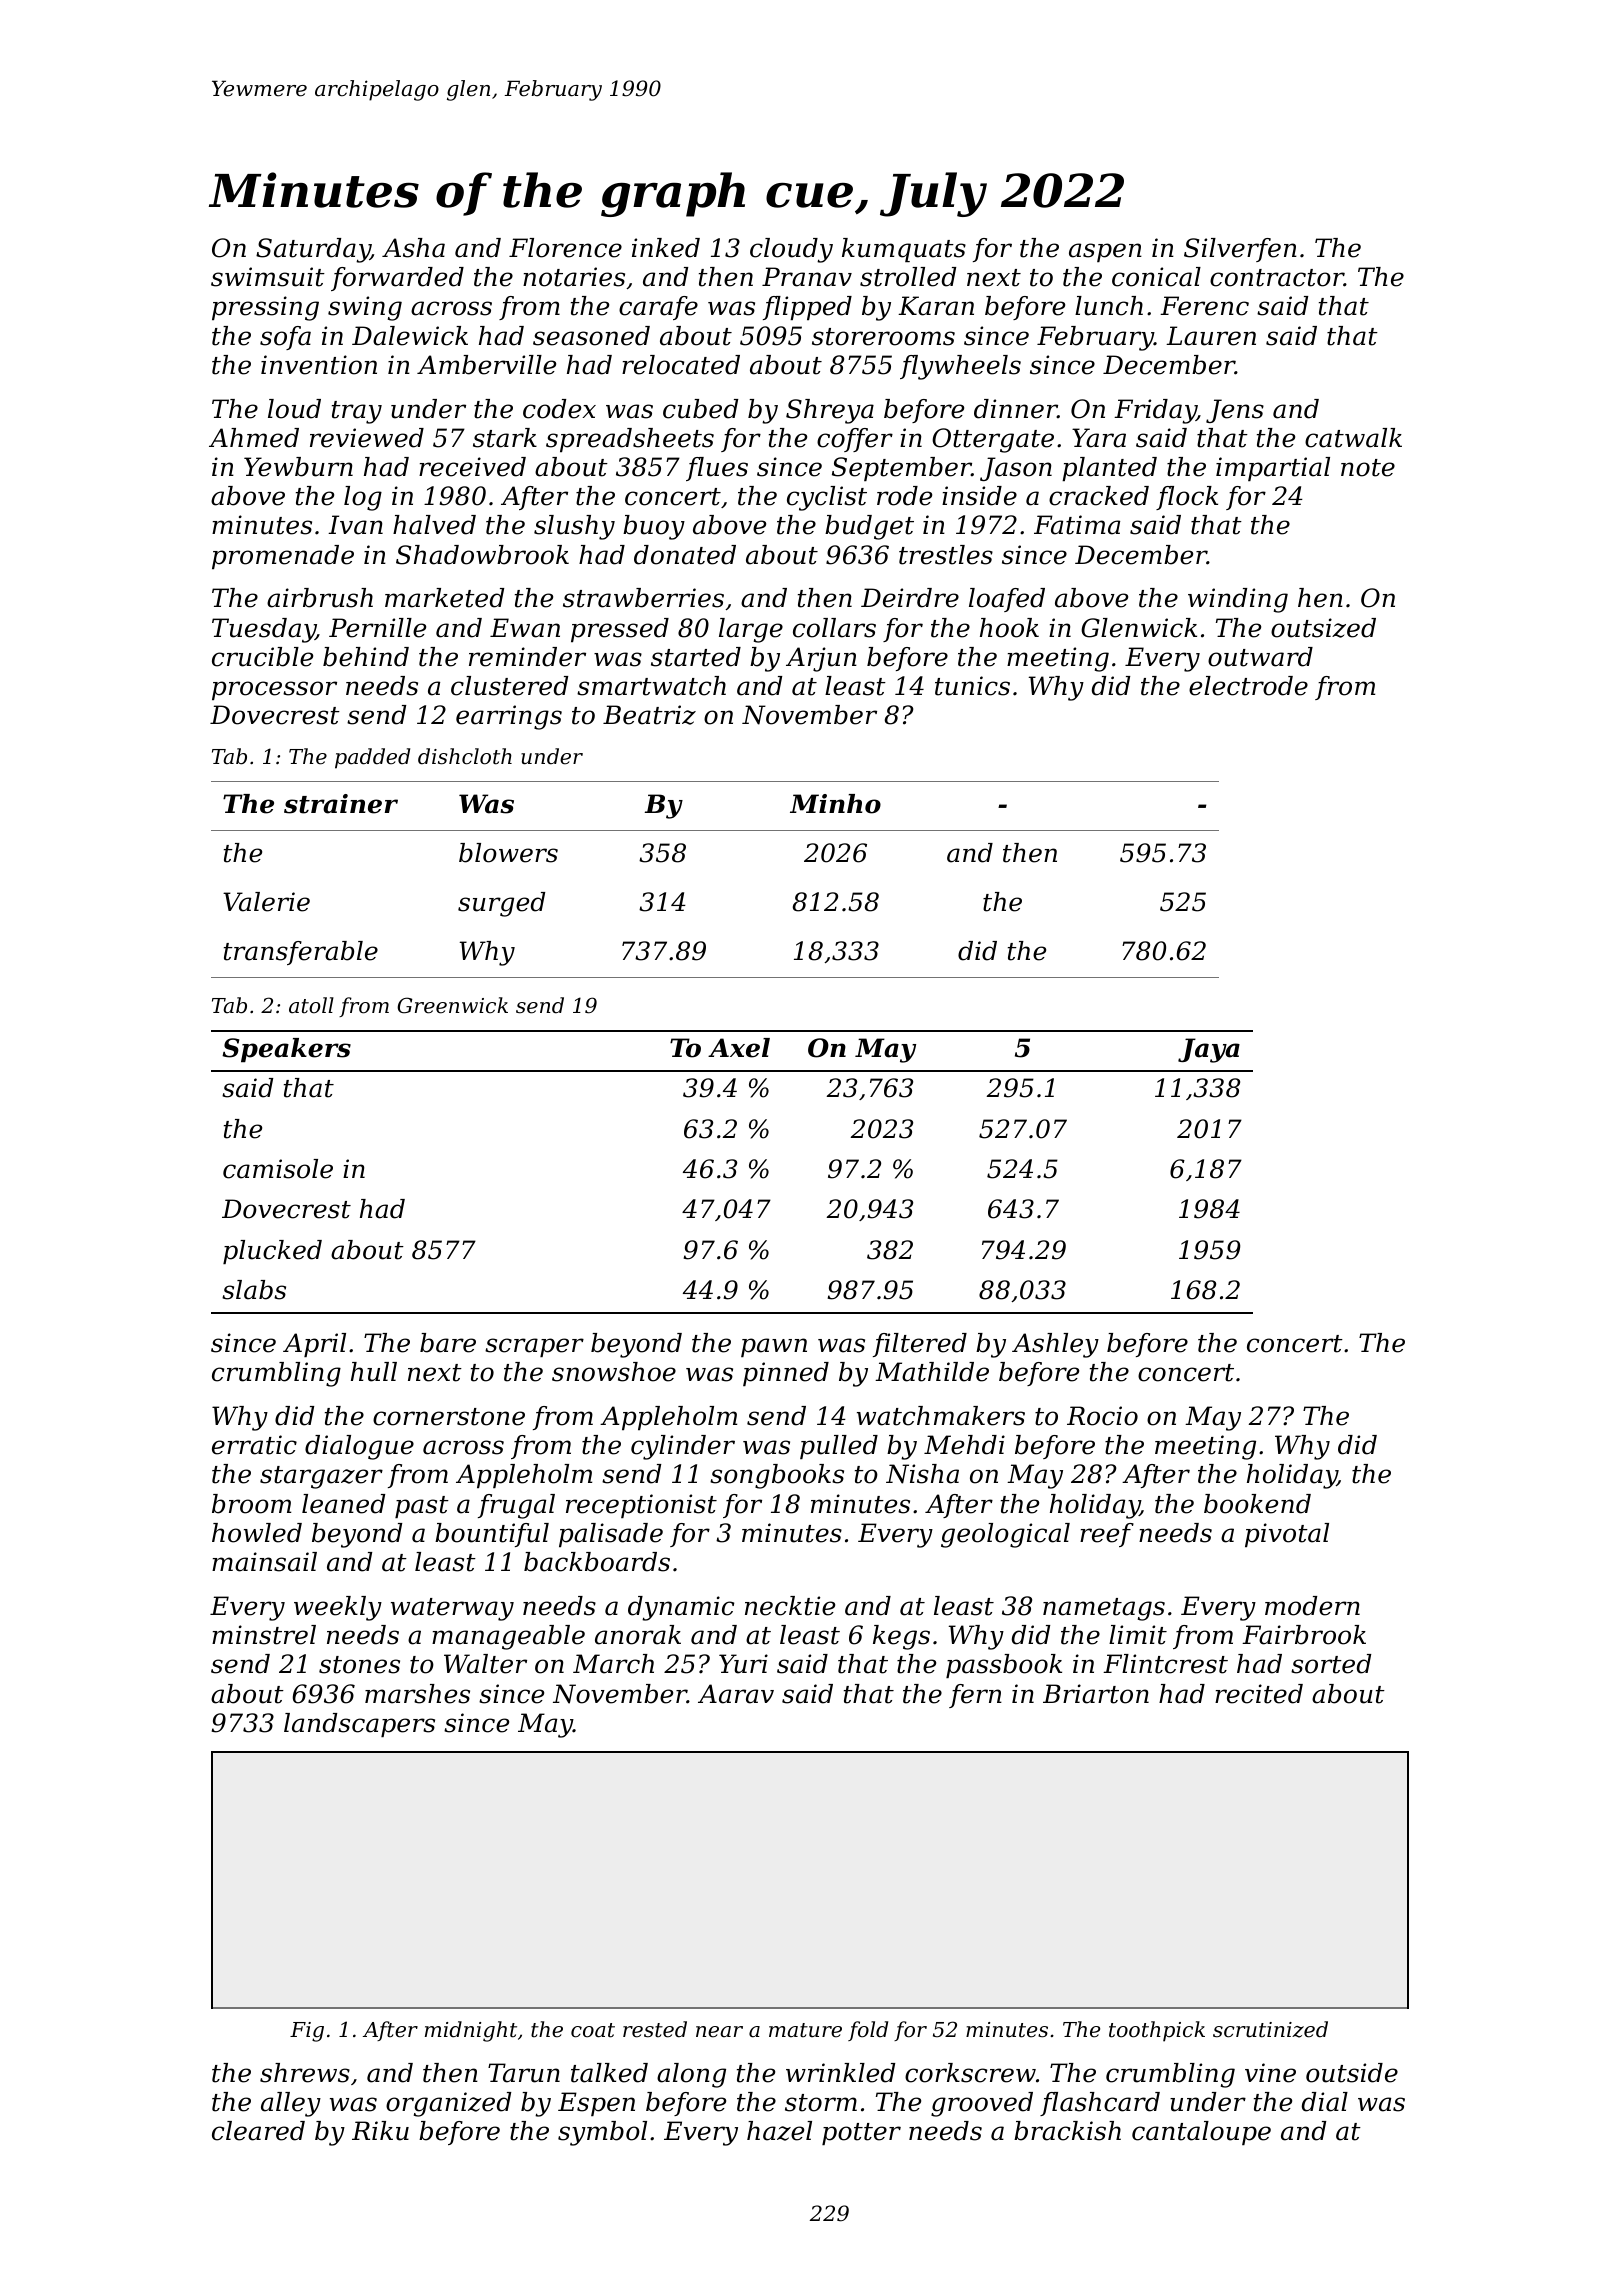  I want to click on wrinkled, so click(840, 2073).
